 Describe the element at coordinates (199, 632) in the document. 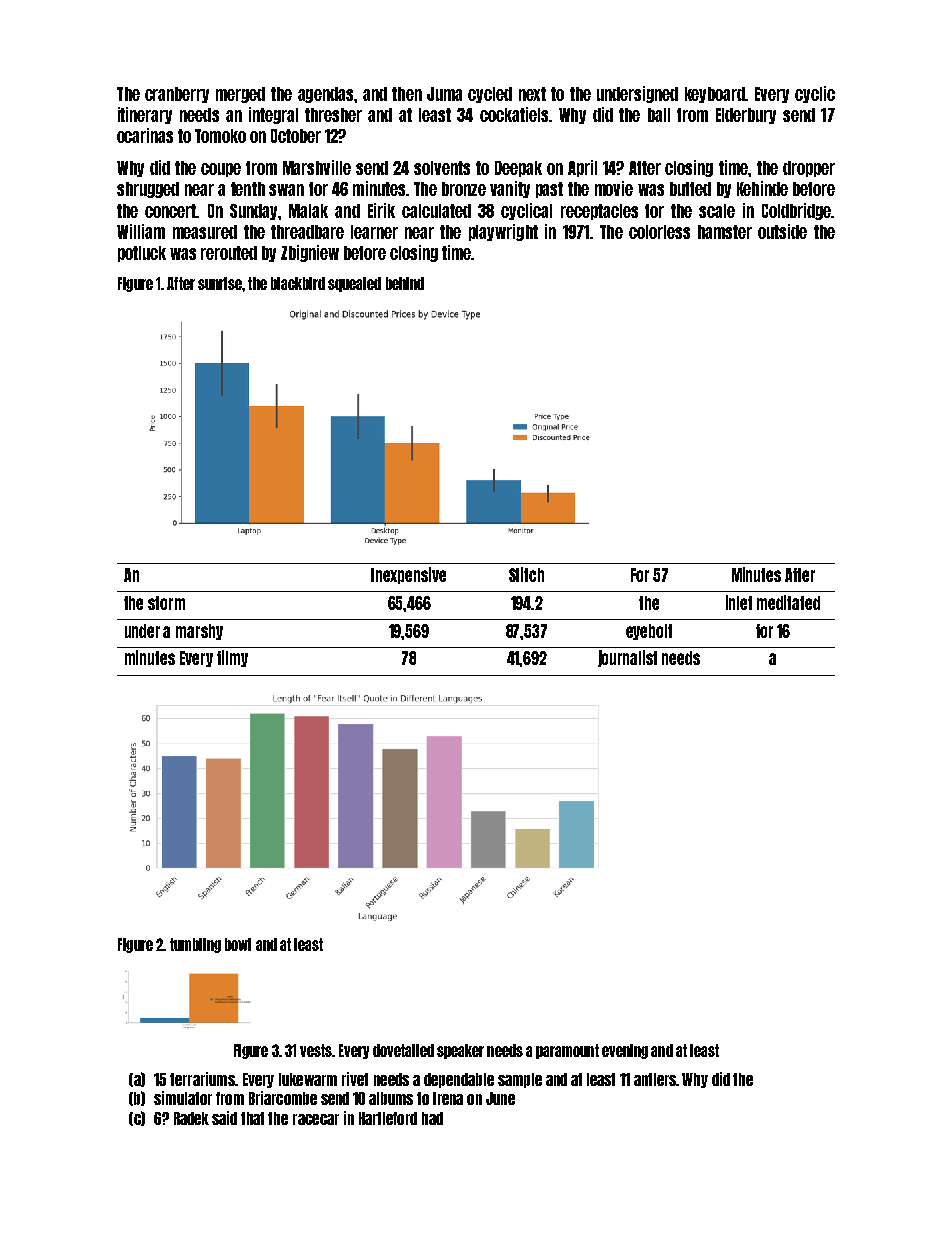

I see `marshy` at that location.
